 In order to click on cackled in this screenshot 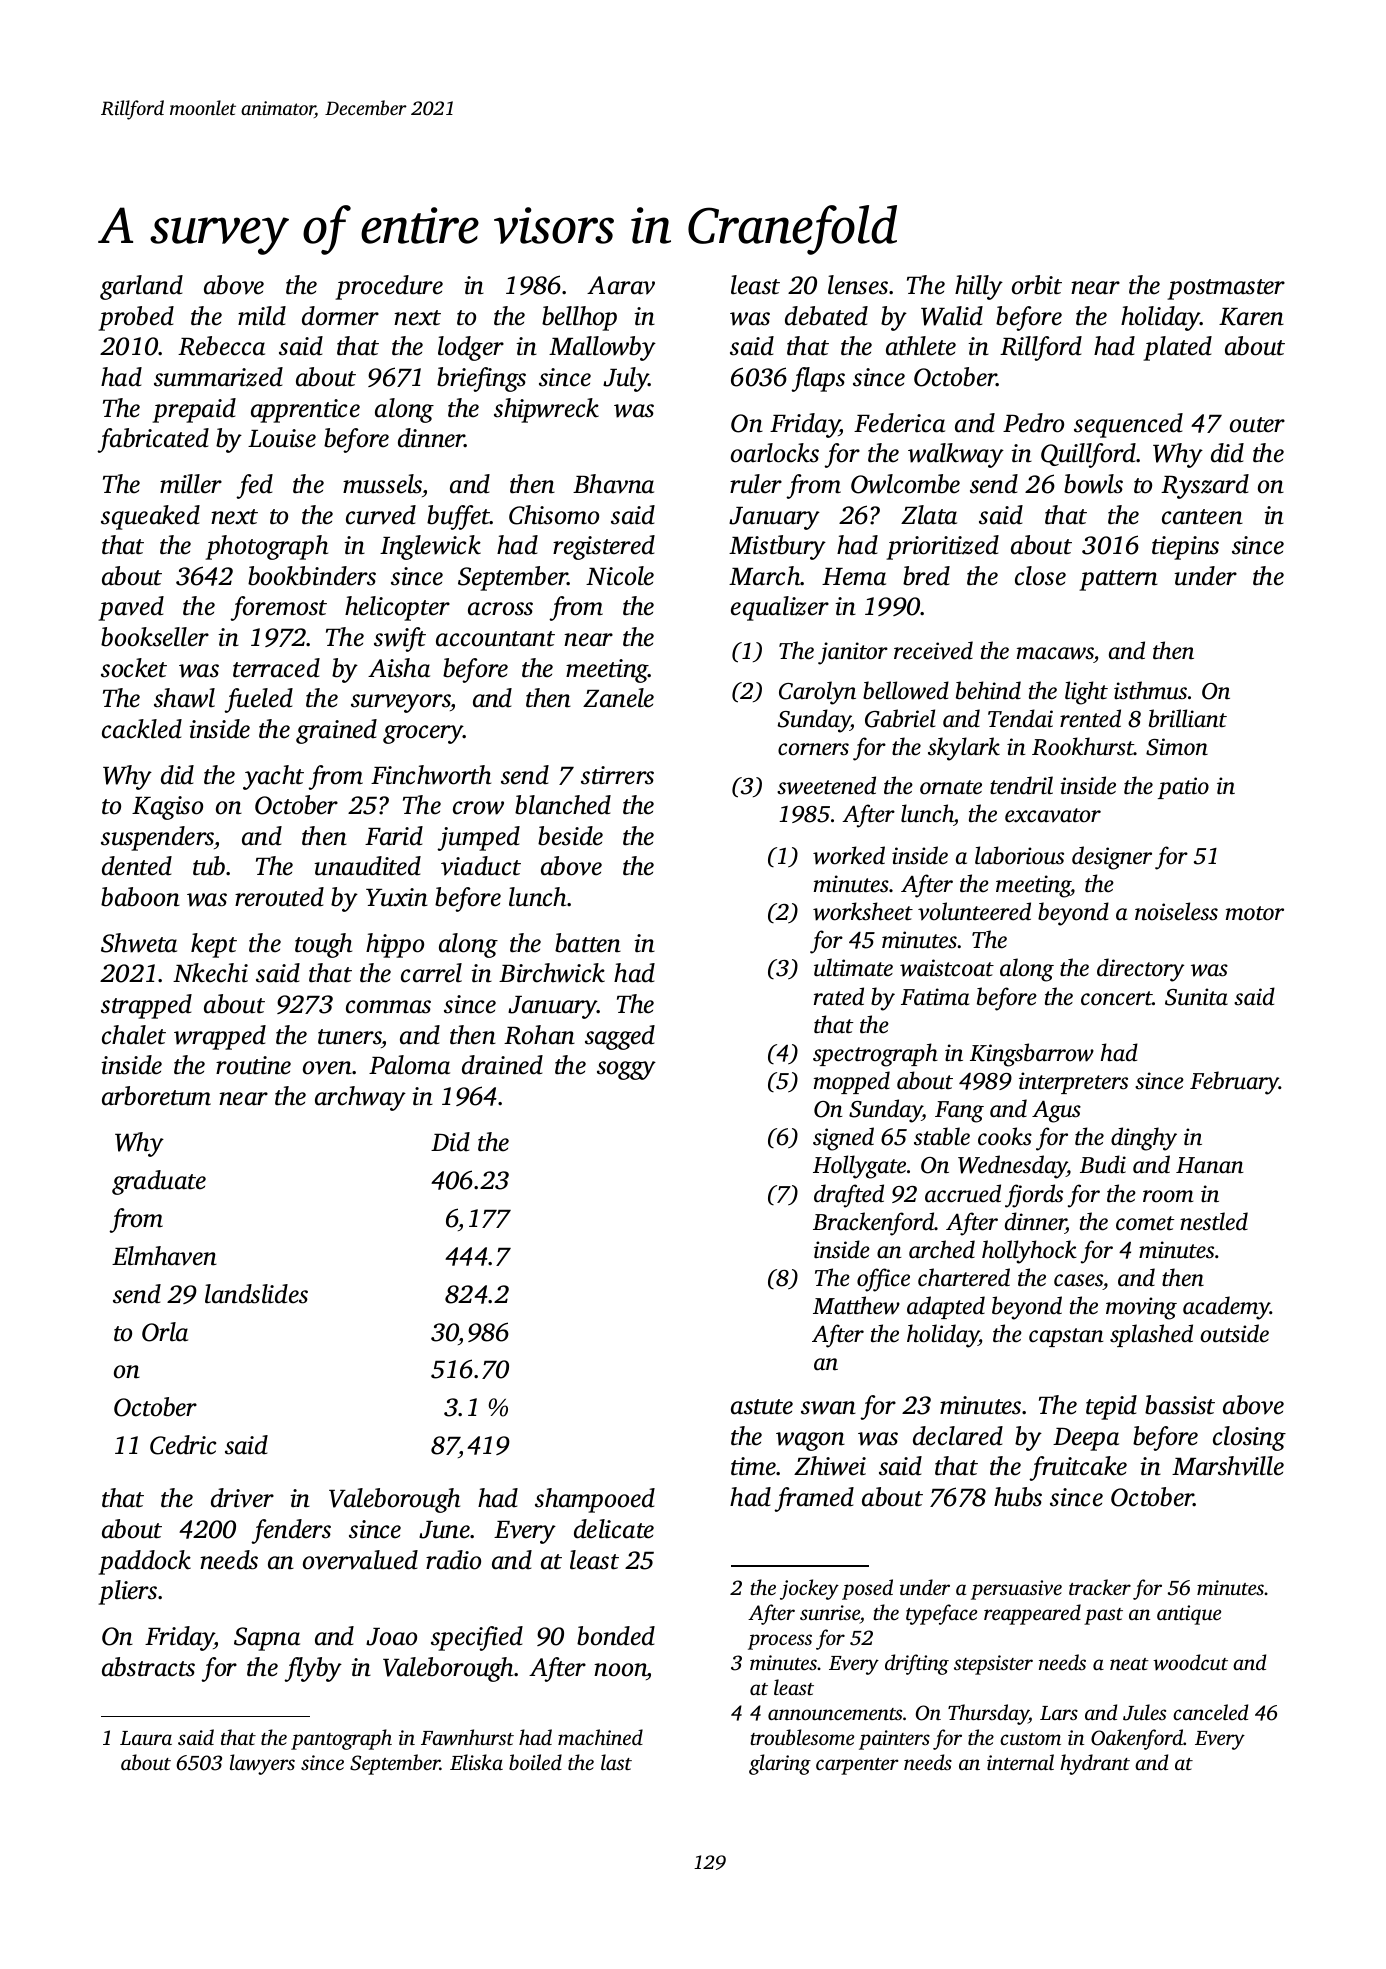, I will do `click(142, 729)`.
